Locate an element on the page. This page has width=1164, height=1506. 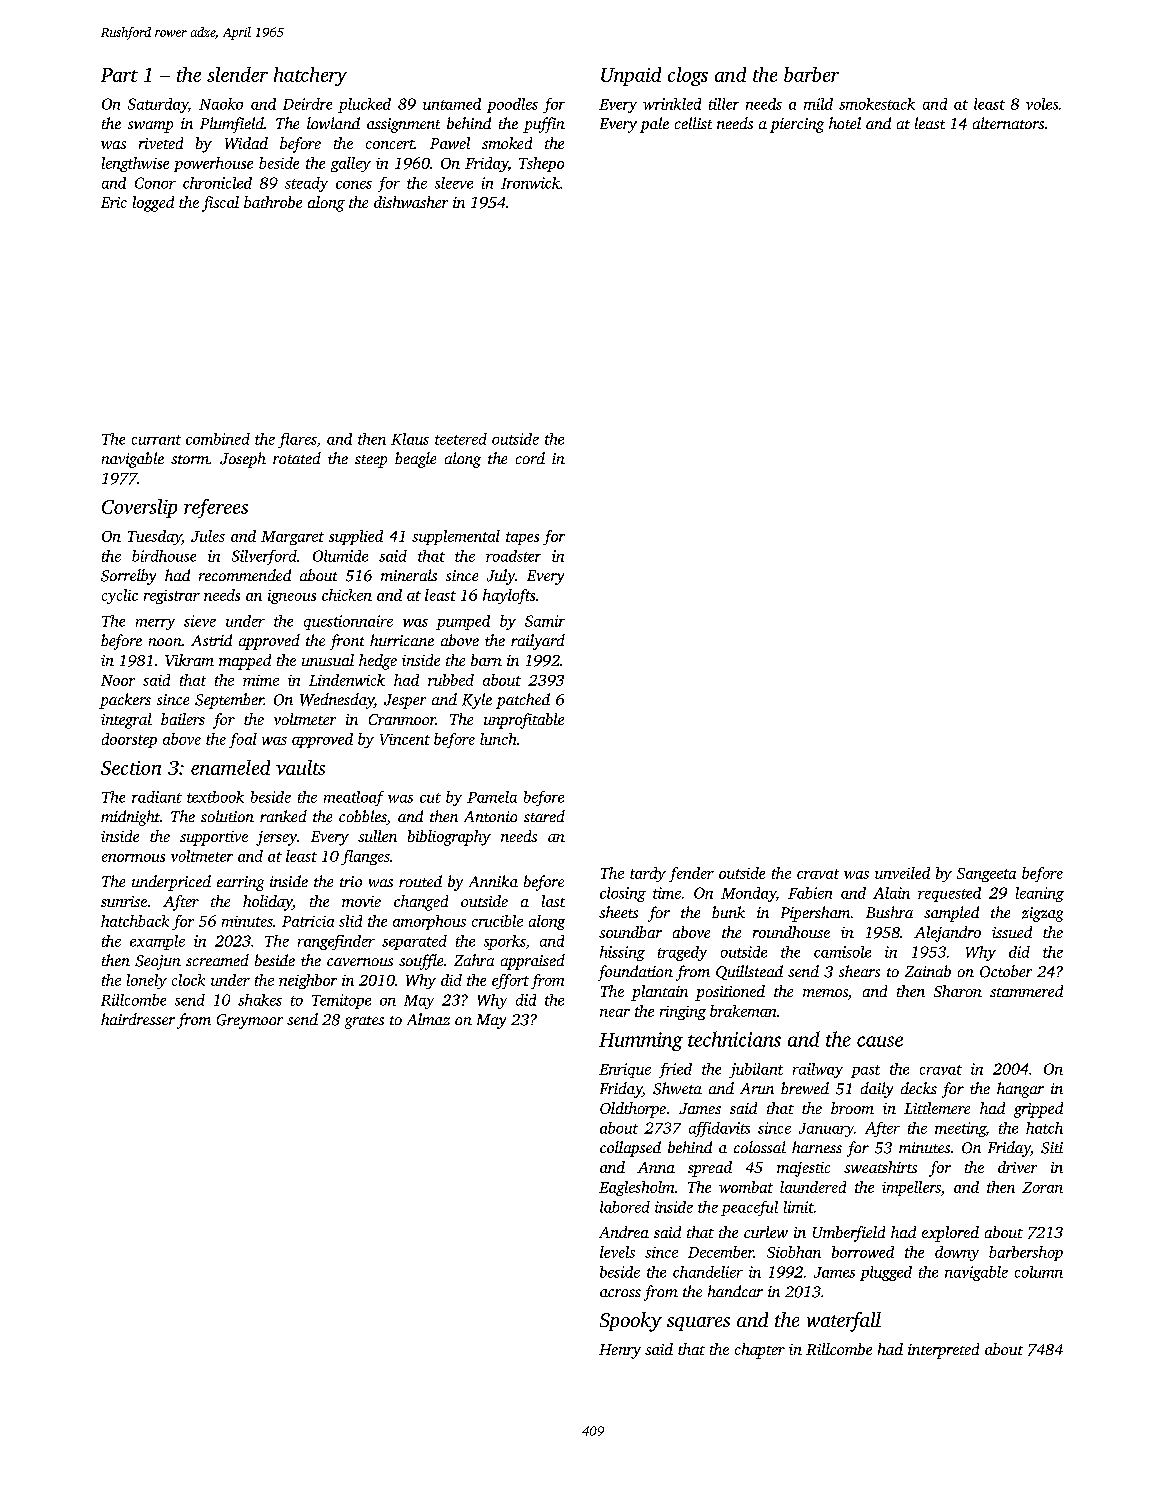
Henry is located at coordinates (620, 1351).
